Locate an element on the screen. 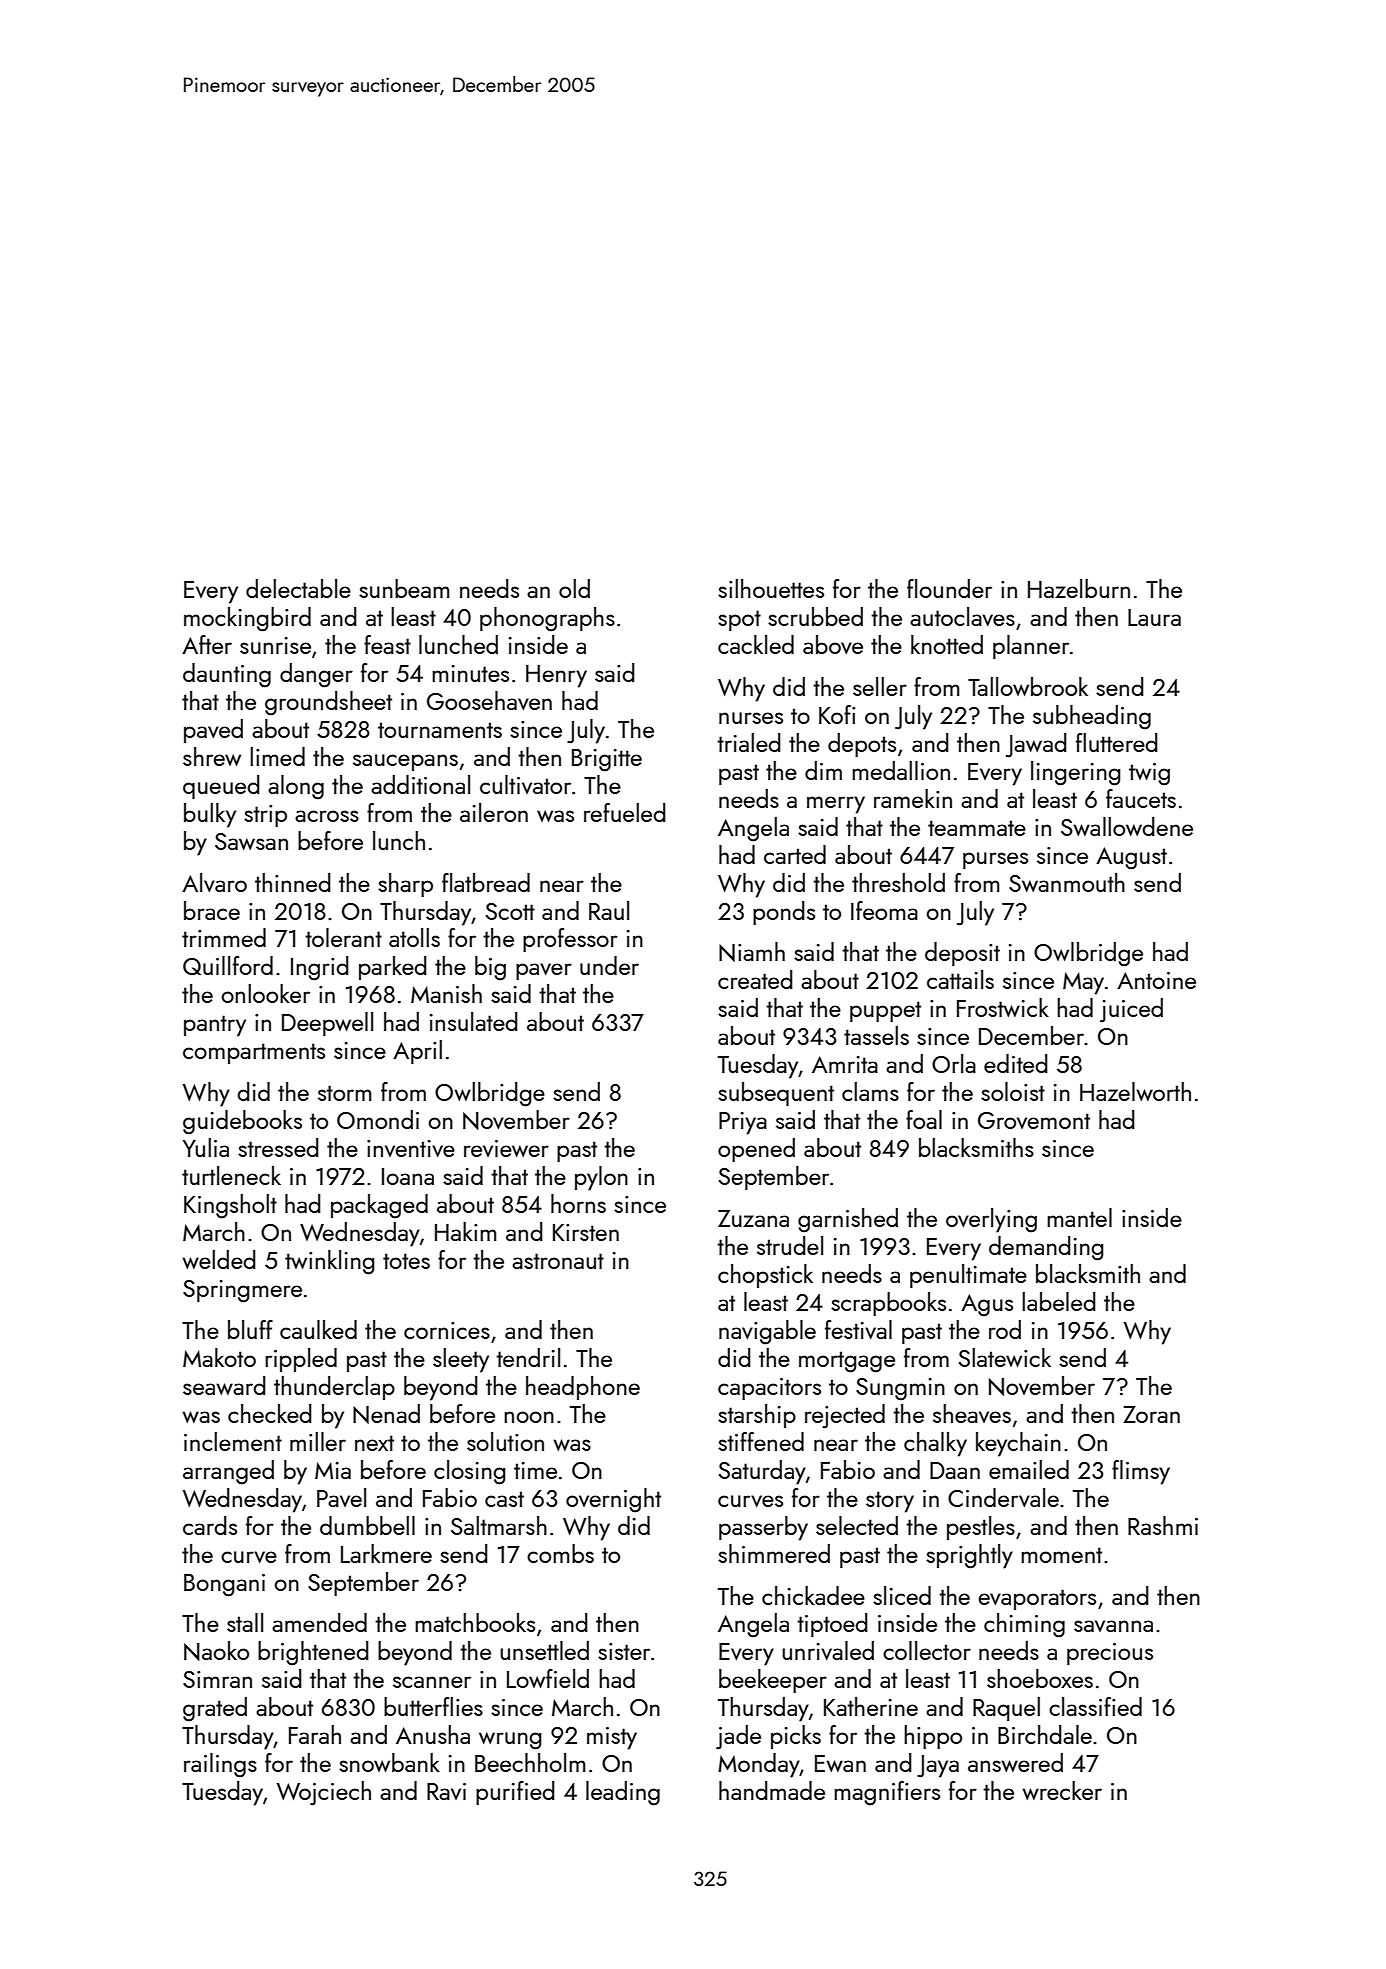 This screenshot has width=1386, height=1969. leading is located at coordinates (623, 1793).
